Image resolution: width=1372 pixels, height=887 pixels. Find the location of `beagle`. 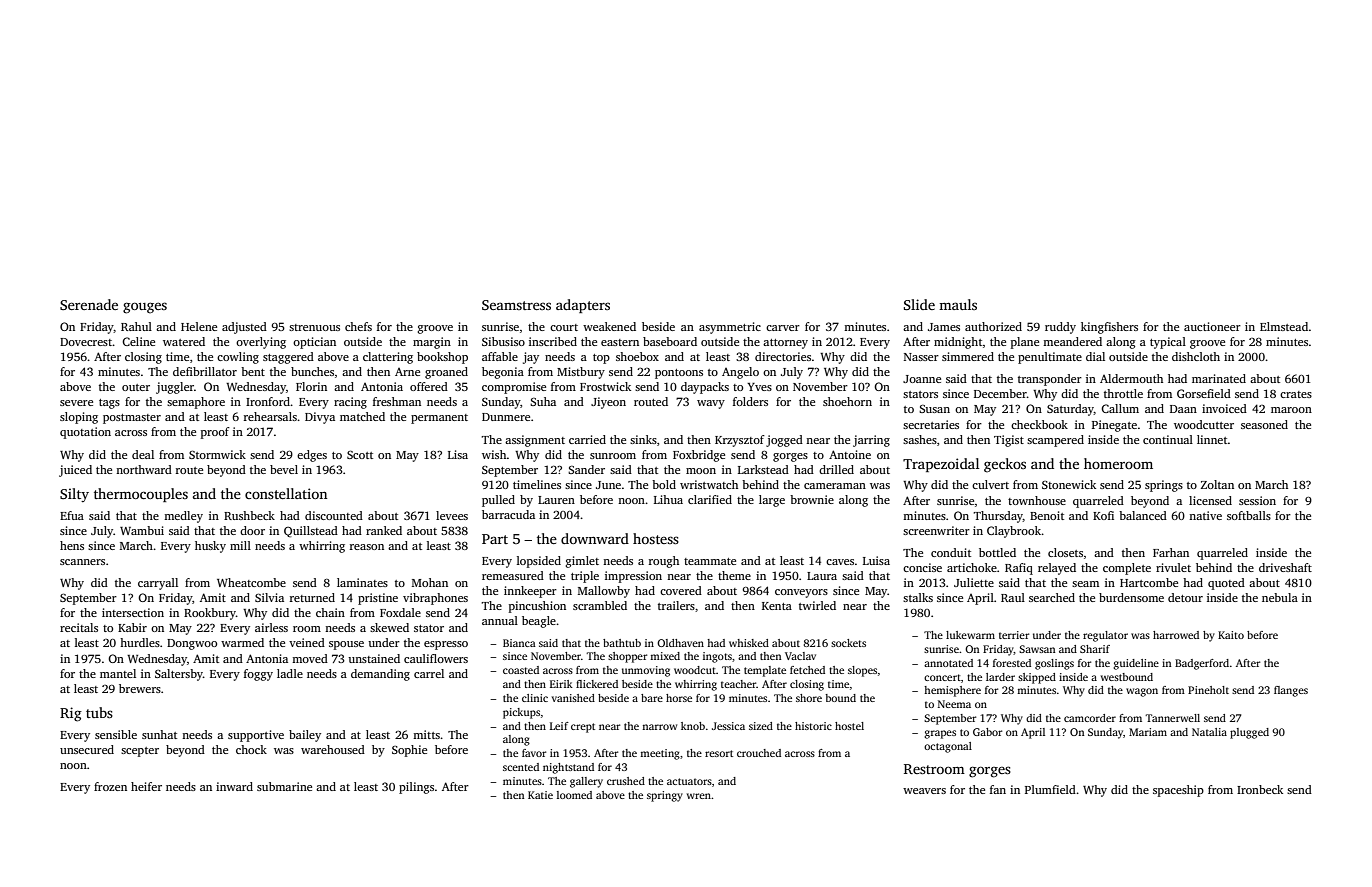

beagle is located at coordinates (539, 622).
